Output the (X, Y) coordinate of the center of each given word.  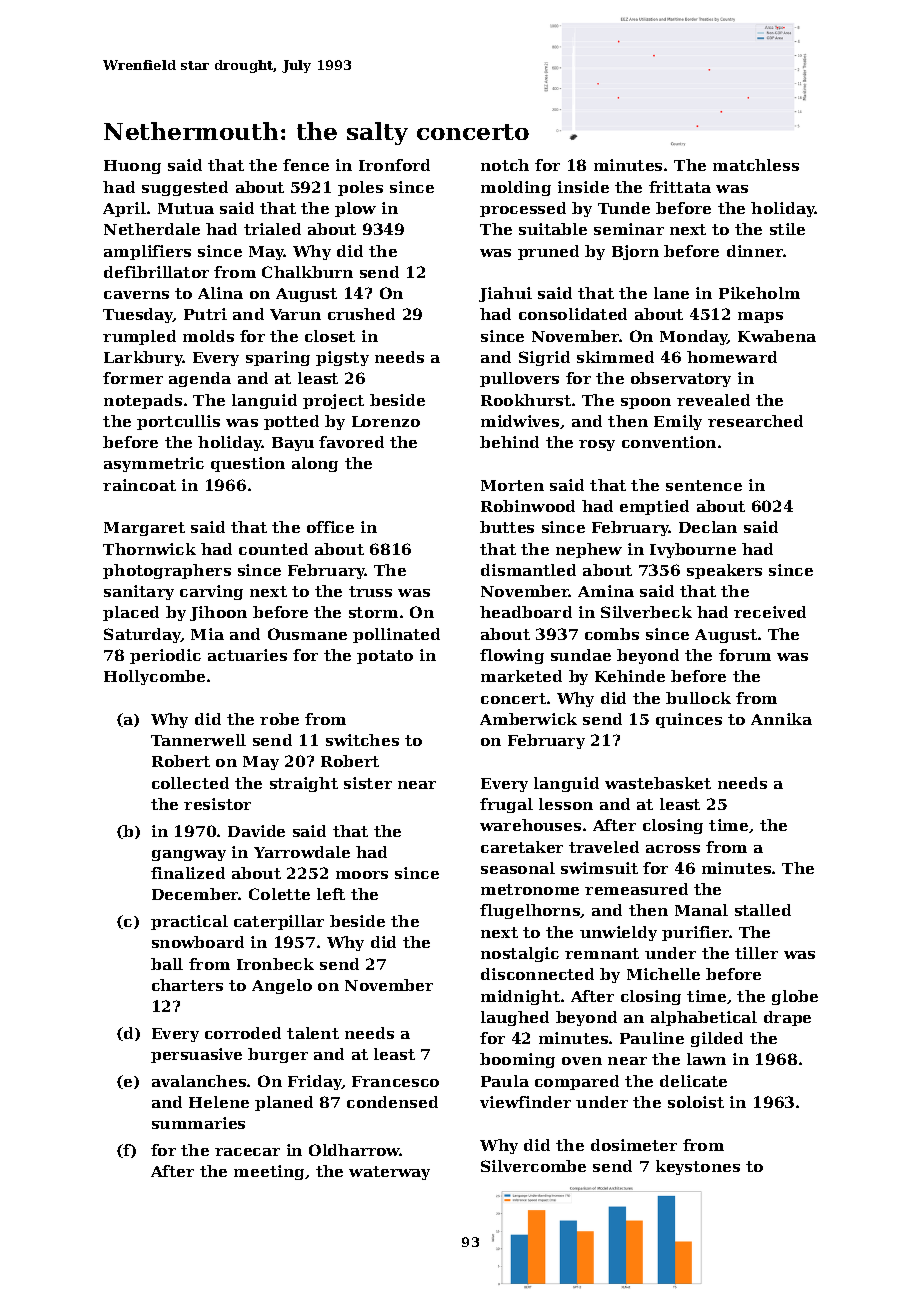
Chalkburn (307, 272)
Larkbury (143, 358)
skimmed (615, 357)
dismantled (528, 570)
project (333, 401)
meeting (269, 1172)
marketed (521, 676)
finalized (188, 873)
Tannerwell (198, 740)
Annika (781, 719)
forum (745, 655)
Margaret (144, 529)
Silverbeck (646, 612)
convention (669, 442)
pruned (548, 252)
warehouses (530, 825)
